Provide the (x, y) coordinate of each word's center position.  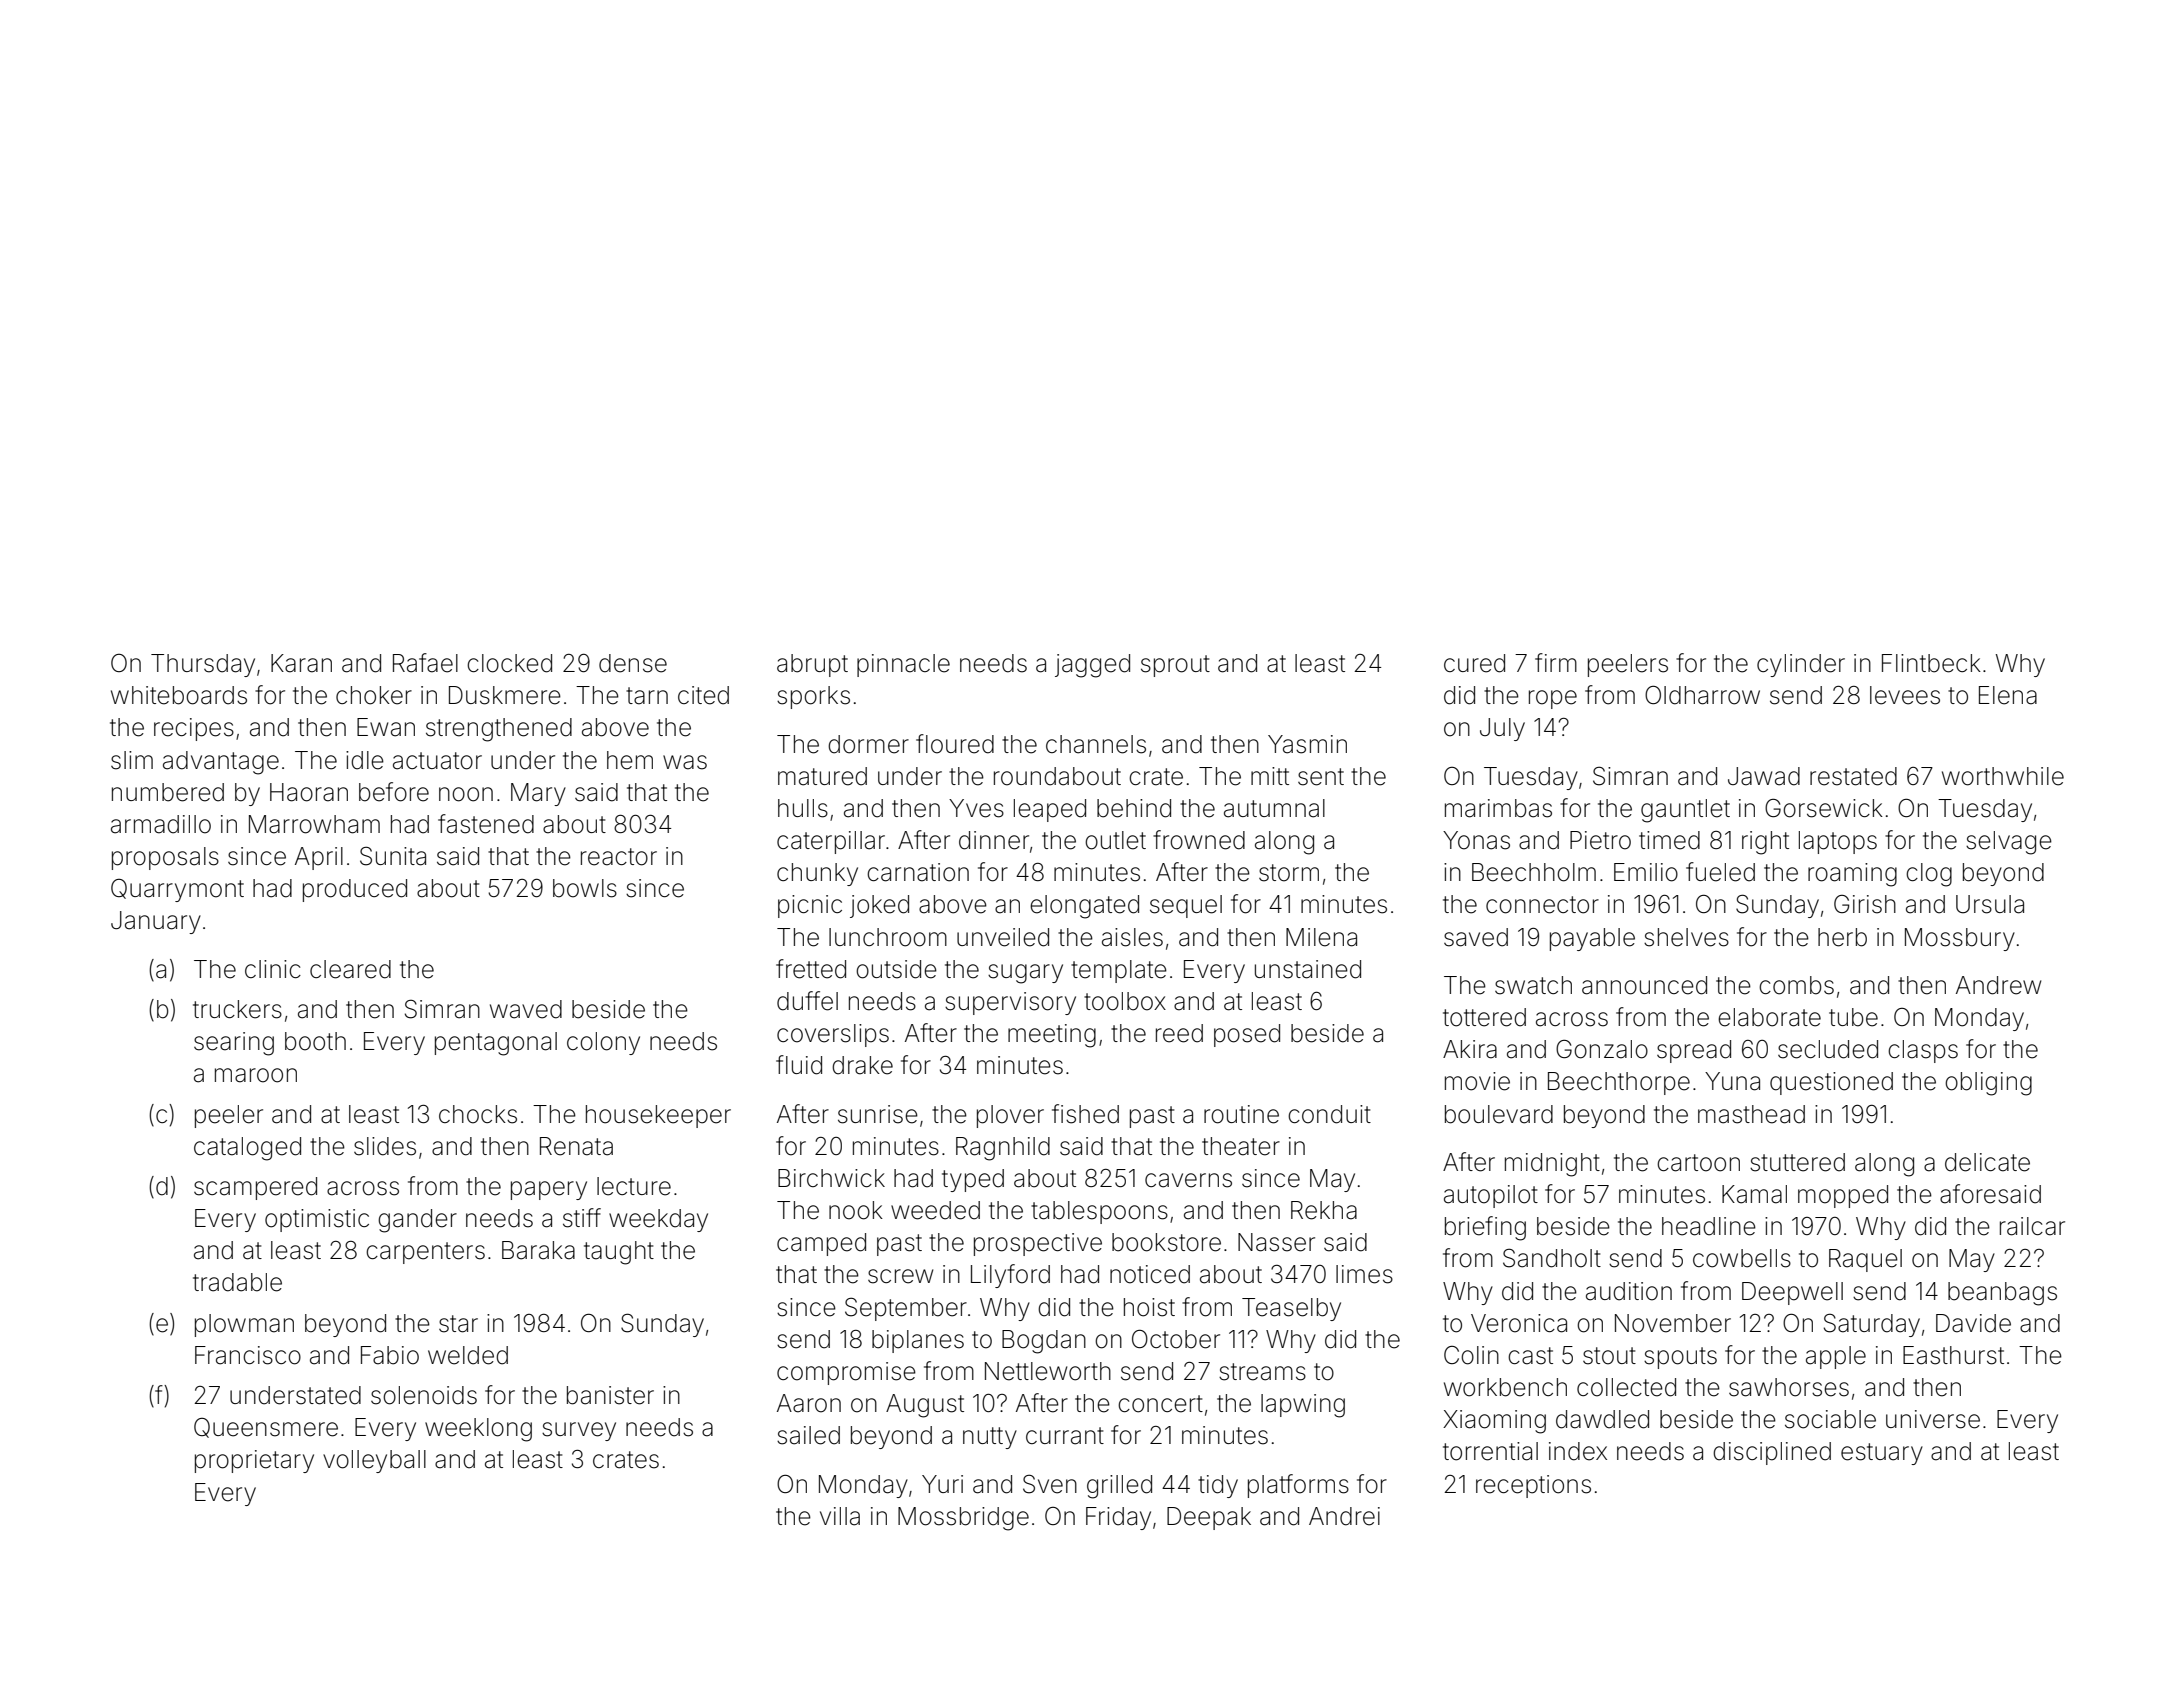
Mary (538, 794)
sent (1321, 777)
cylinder (1801, 665)
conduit (1329, 1114)
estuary (1882, 1454)
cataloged (247, 1149)
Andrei (1344, 1516)
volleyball (374, 1461)
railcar (2032, 1226)
